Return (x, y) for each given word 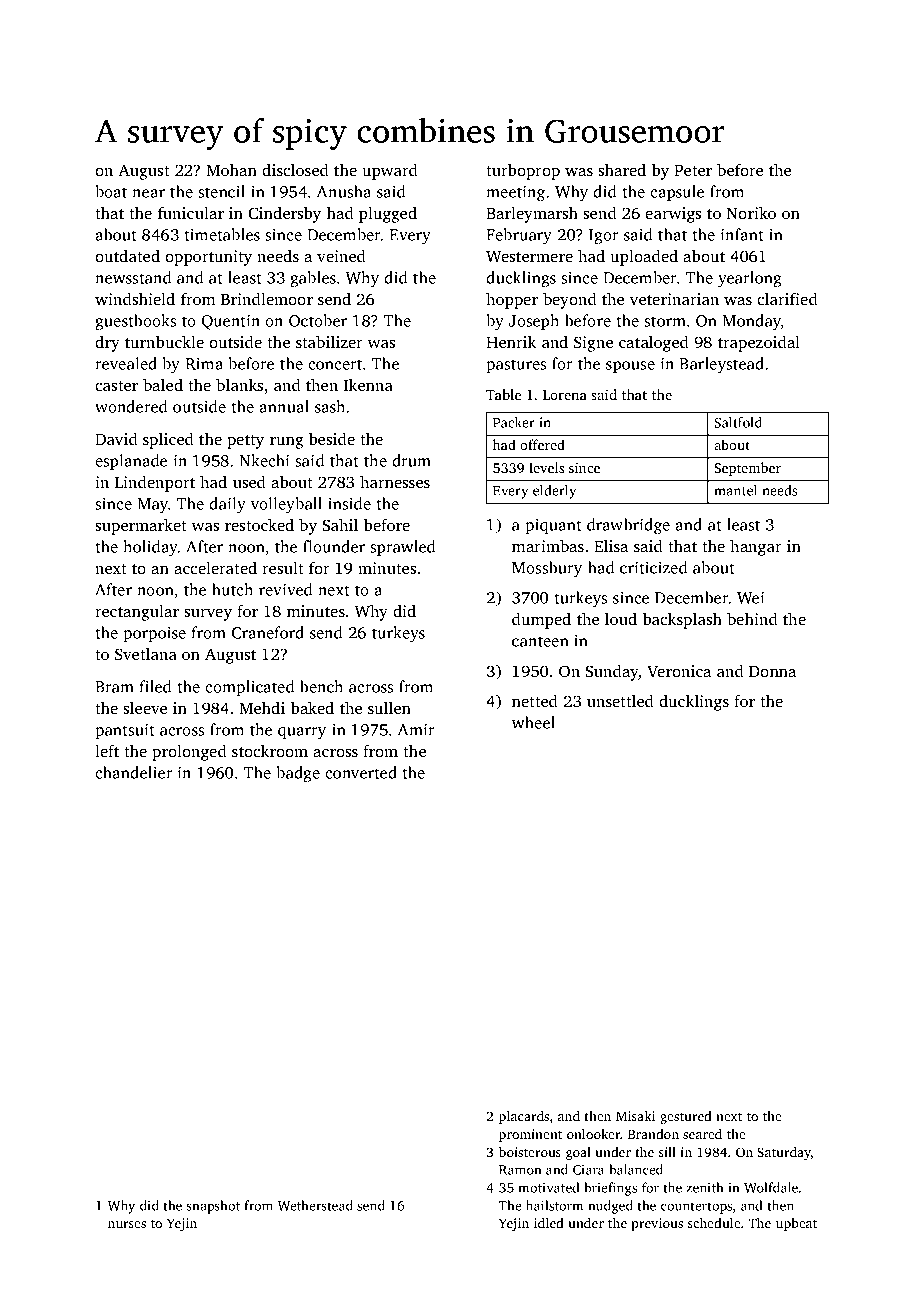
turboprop (523, 172)
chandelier (134, 772)
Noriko (751, 212)
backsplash (682, 621)
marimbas (548, 545)
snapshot (213, 1207)
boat (111, 191)
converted (361, 772)
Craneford (267, 632)
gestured (685, 1117)
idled (548, 1223)
